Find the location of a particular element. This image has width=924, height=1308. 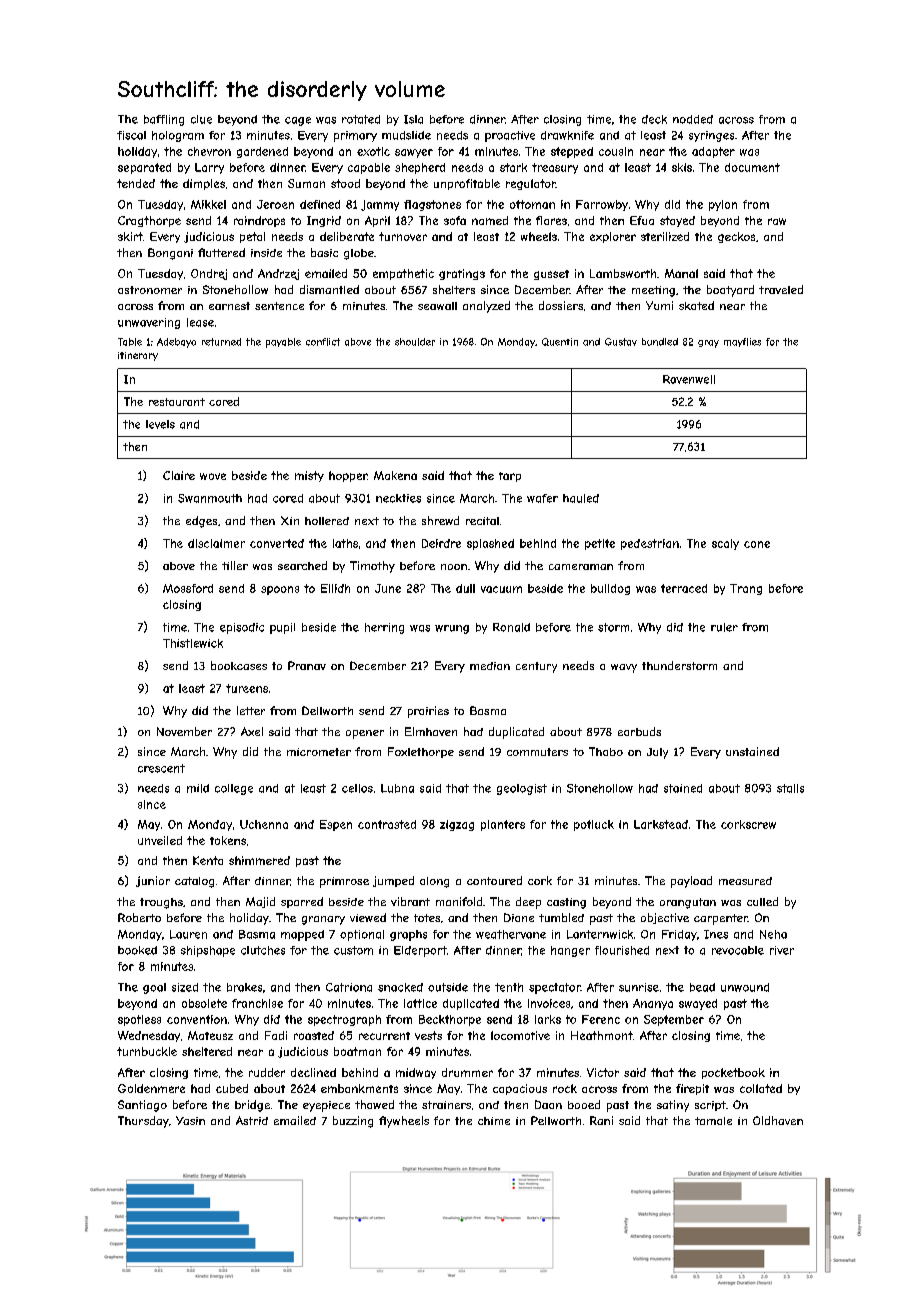

cubed is located at coordinates (232, 1088).
